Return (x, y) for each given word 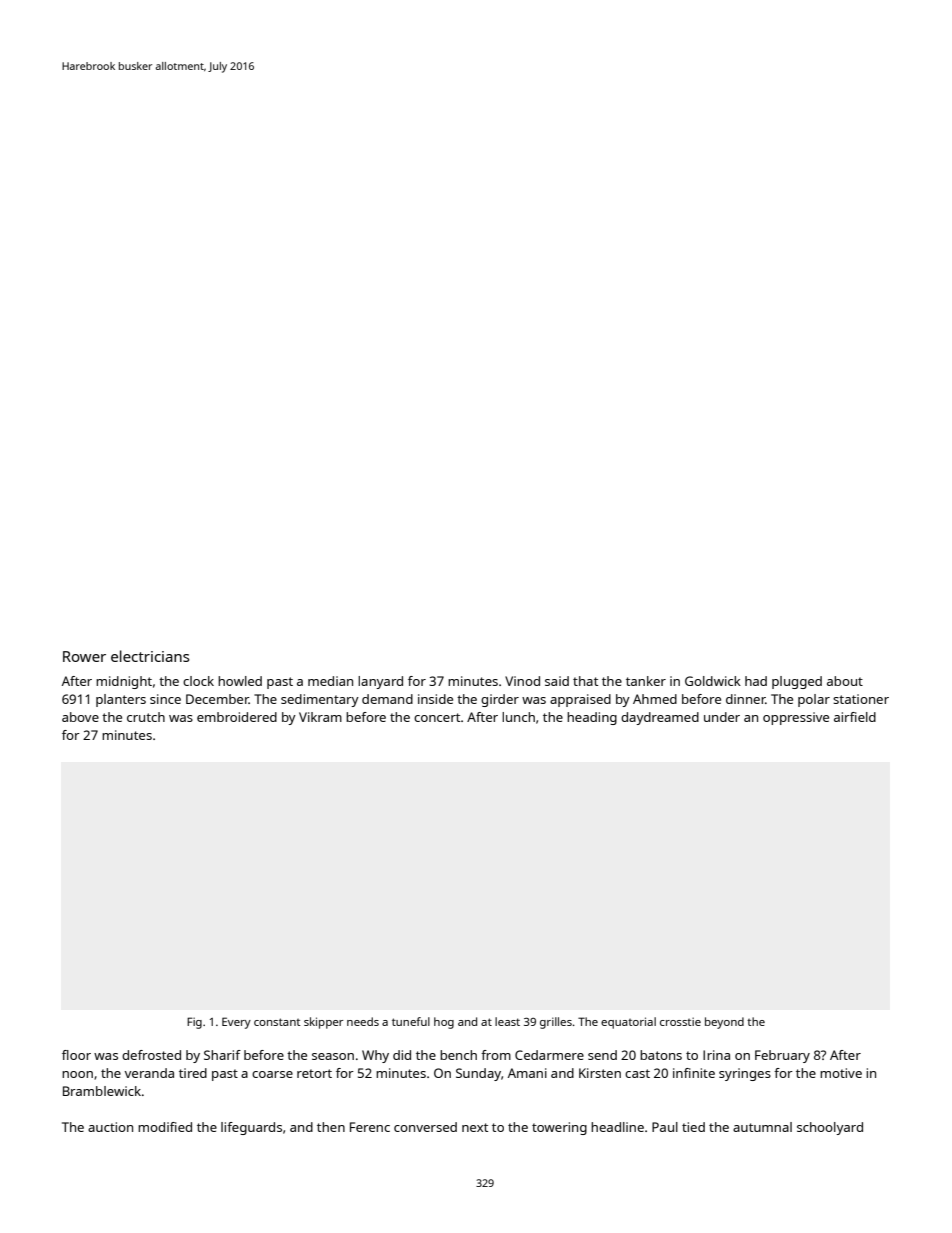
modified (165, 1127)
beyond (724, 1023)
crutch (146, 717)
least (507, 1021)
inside (435, 699)
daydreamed (660, 718)
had (756, 681)
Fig (194, 1023)
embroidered (237, 717)
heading (592, 718)
